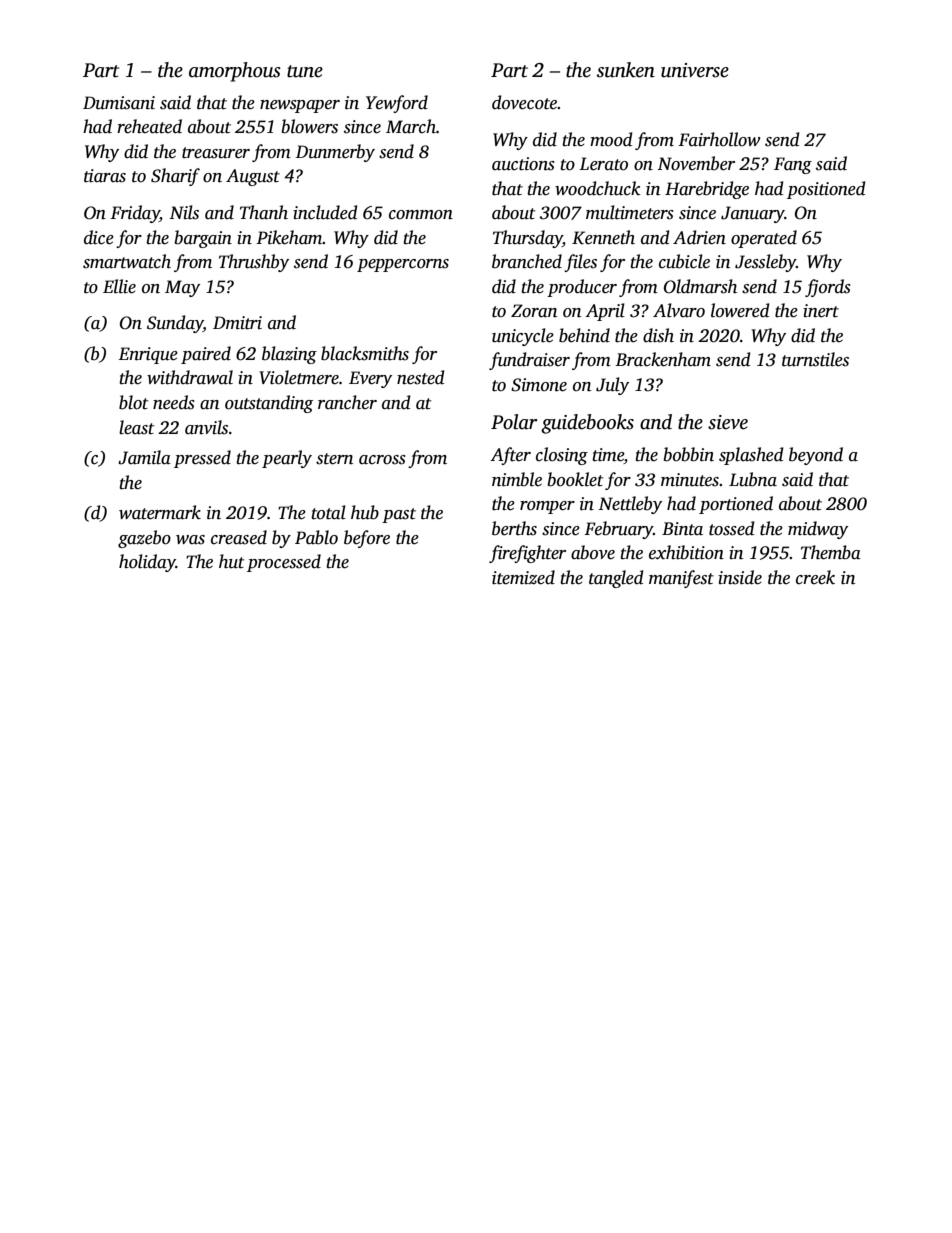 The image size is (952, 1233). I want to click on hut, so click(231, 561).
